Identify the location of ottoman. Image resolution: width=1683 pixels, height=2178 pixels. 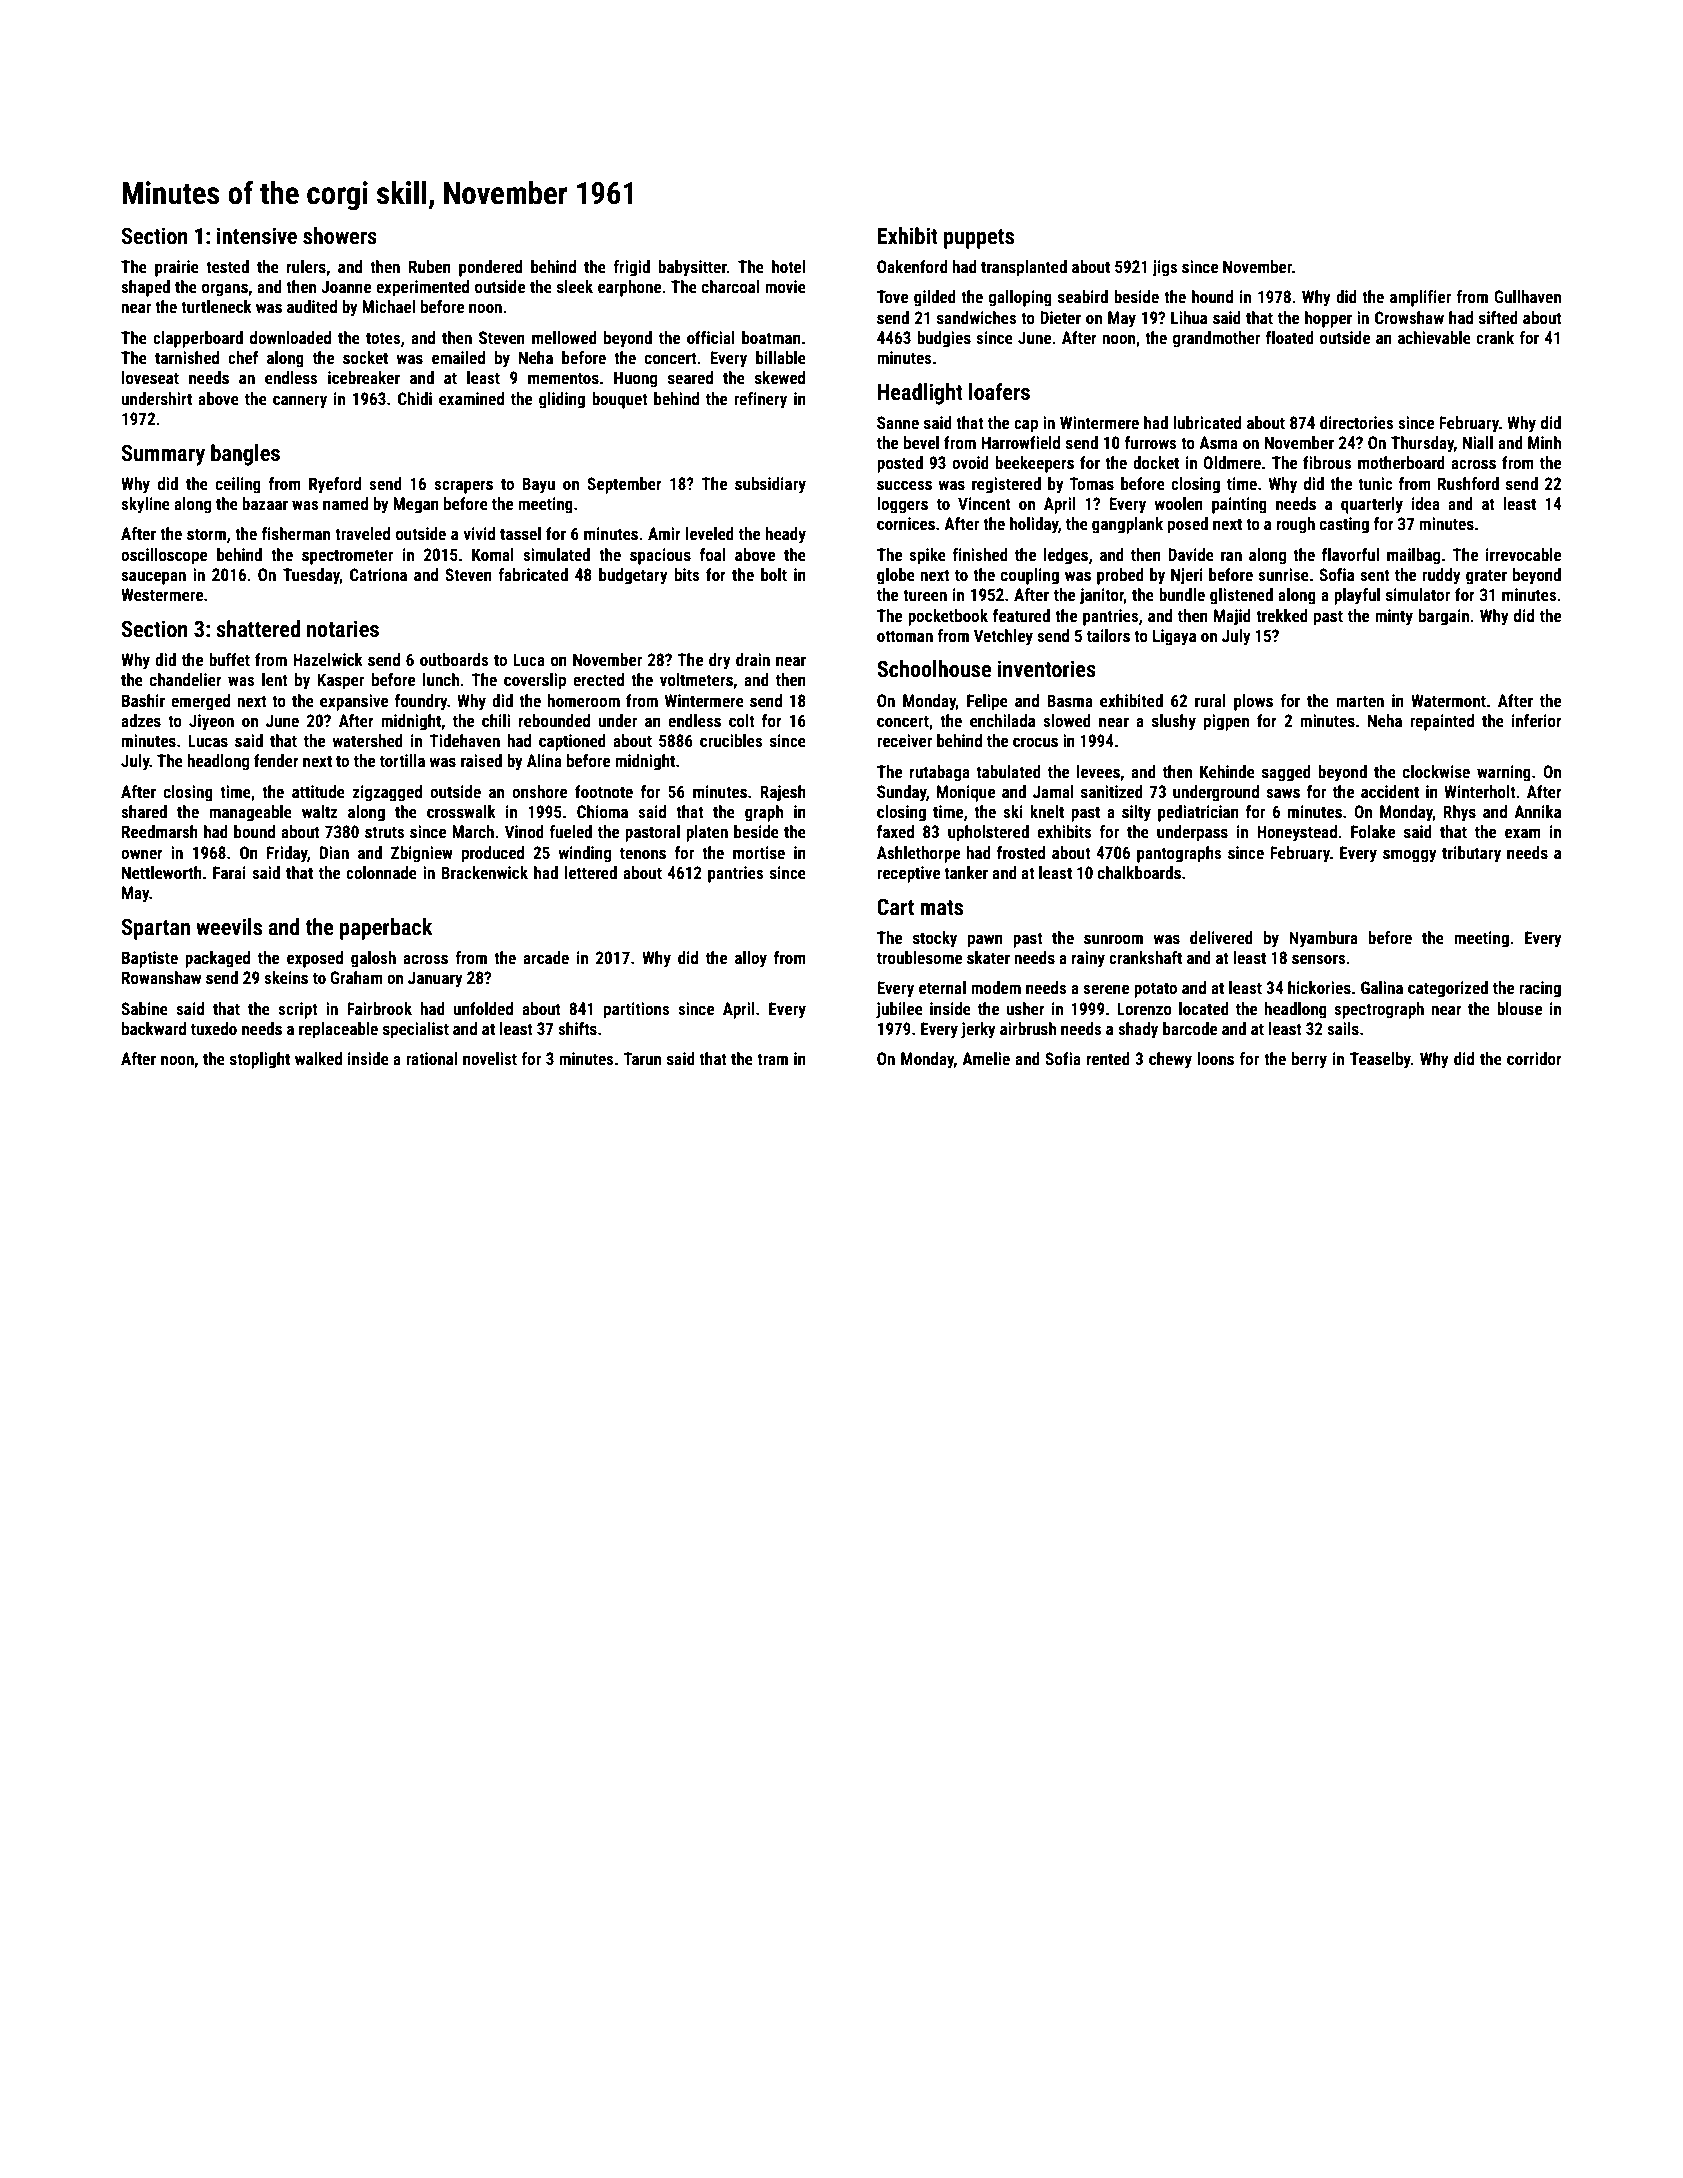
(905, 636).
